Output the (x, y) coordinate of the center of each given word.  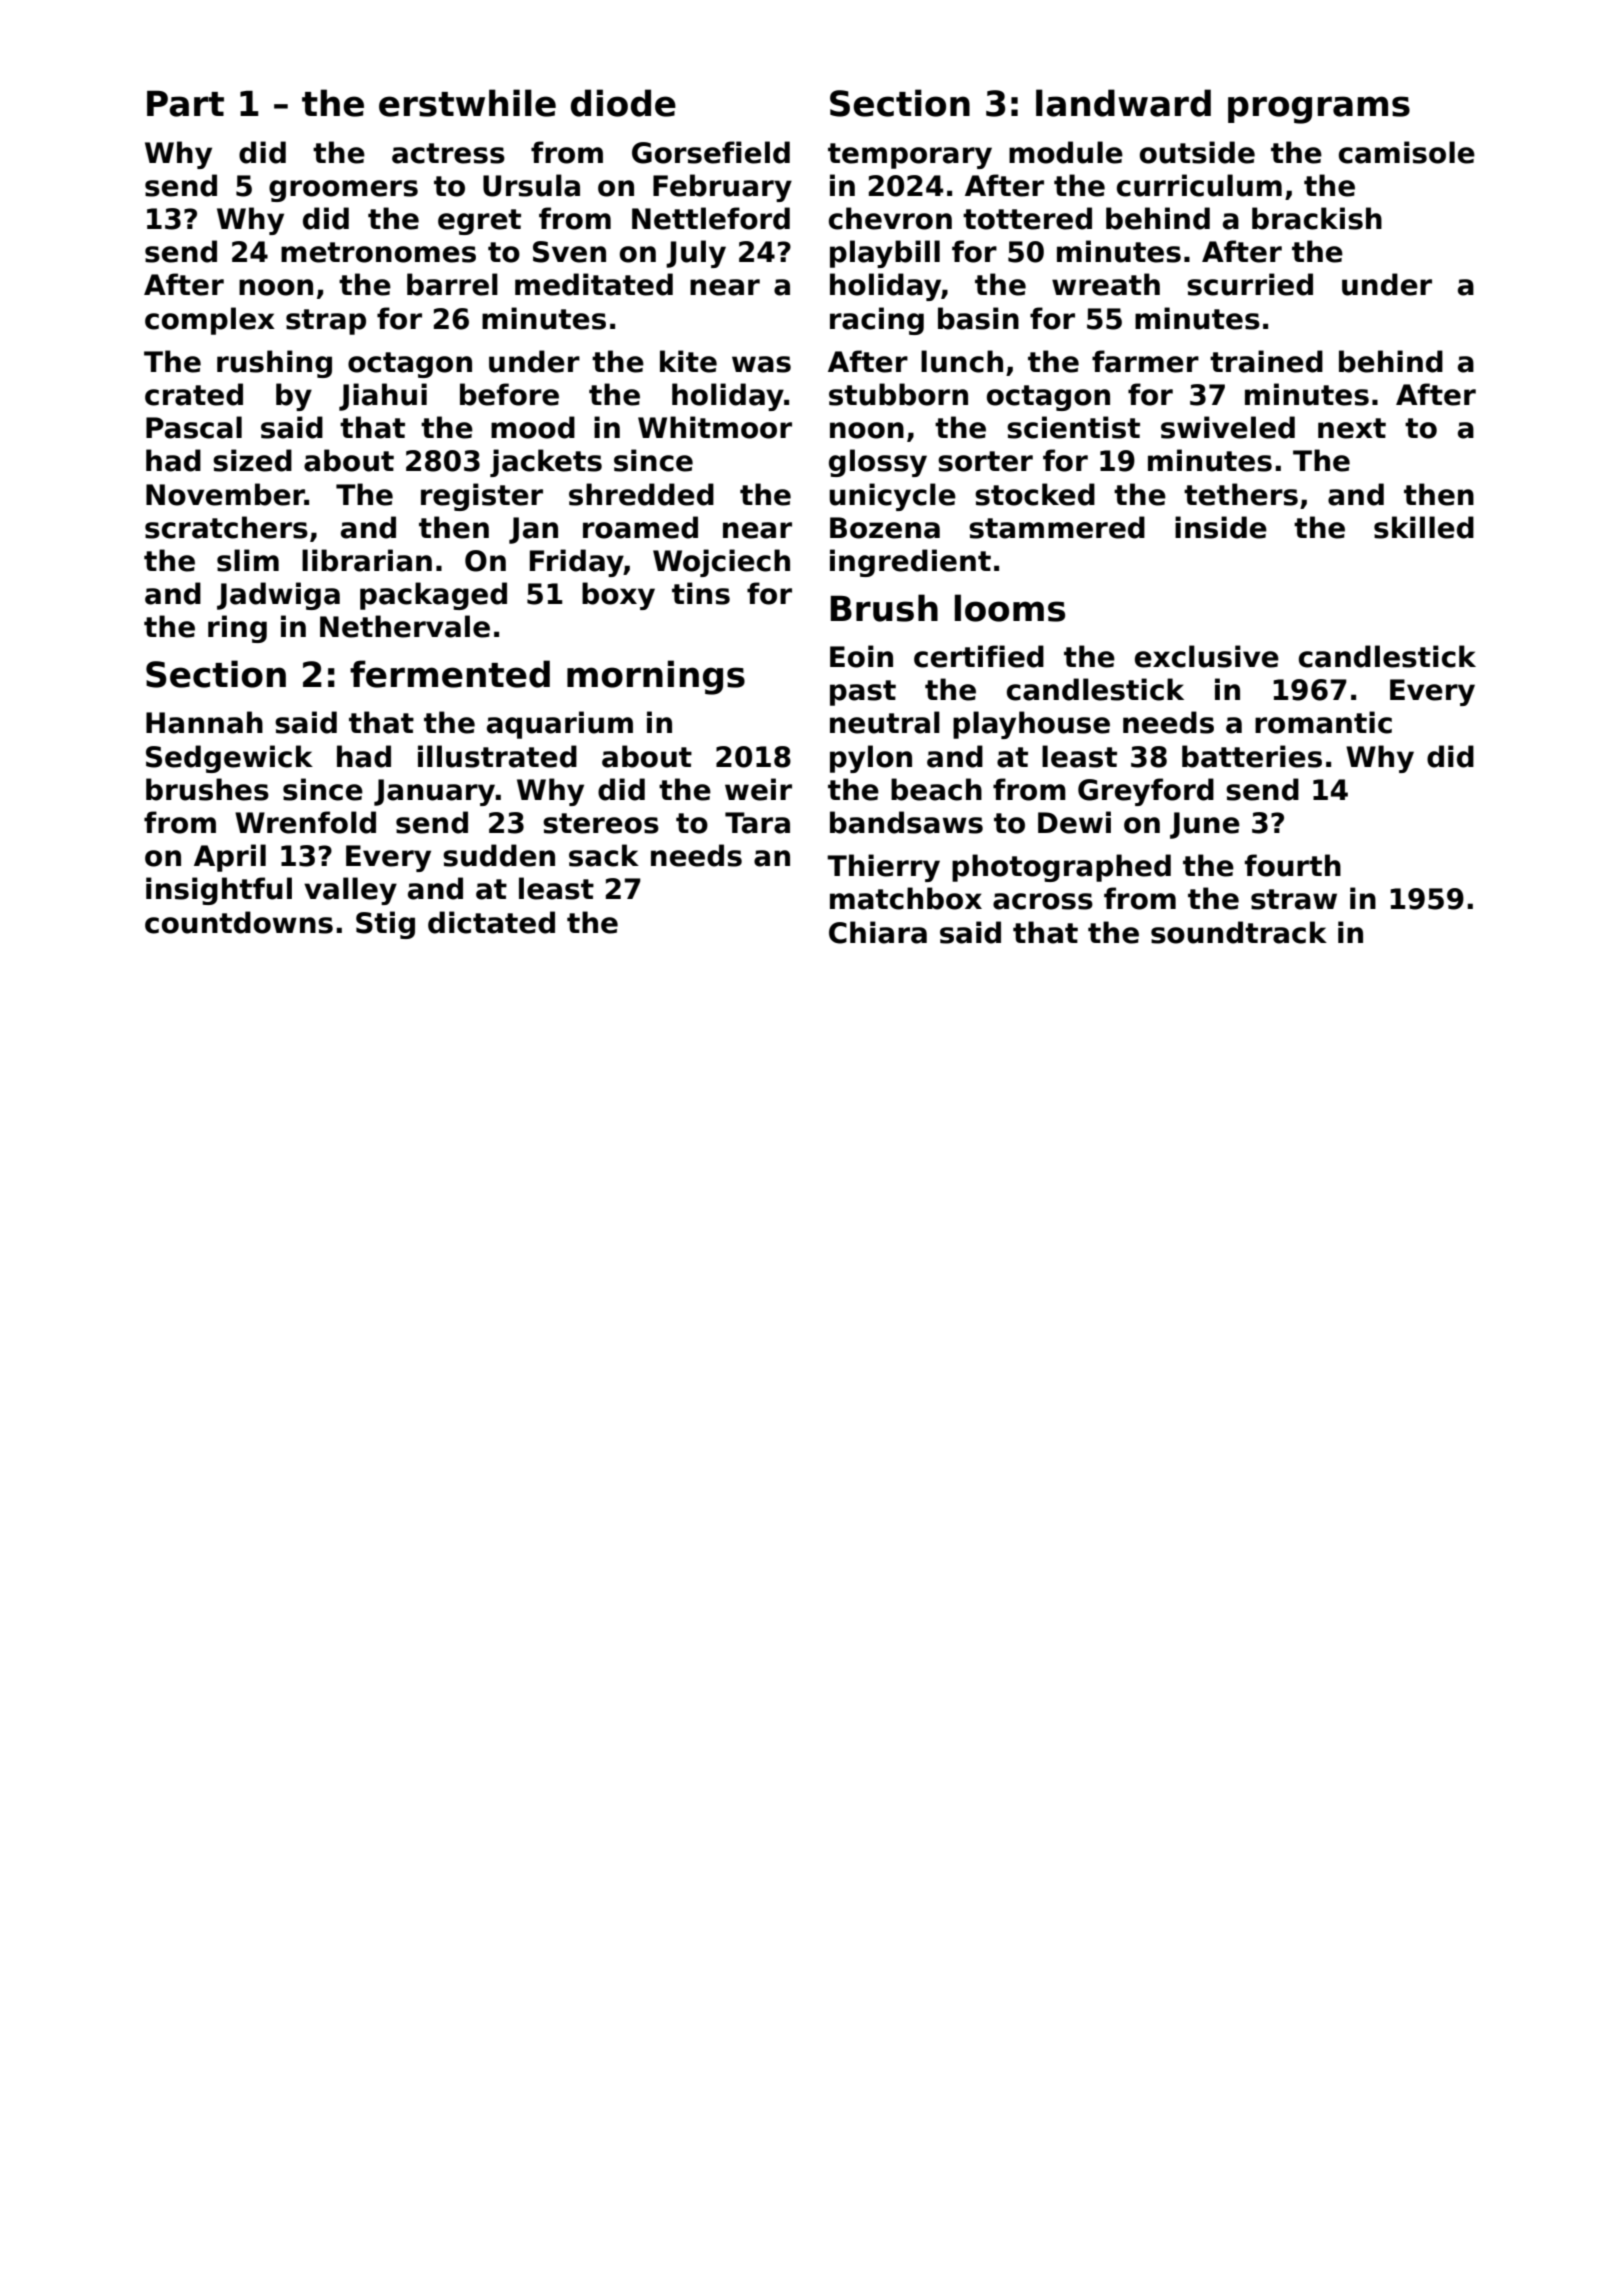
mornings (656, 677)
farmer (1145, 361)
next (1352, 428)
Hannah (204, 722)
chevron (890, 218)
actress (448, 153)
